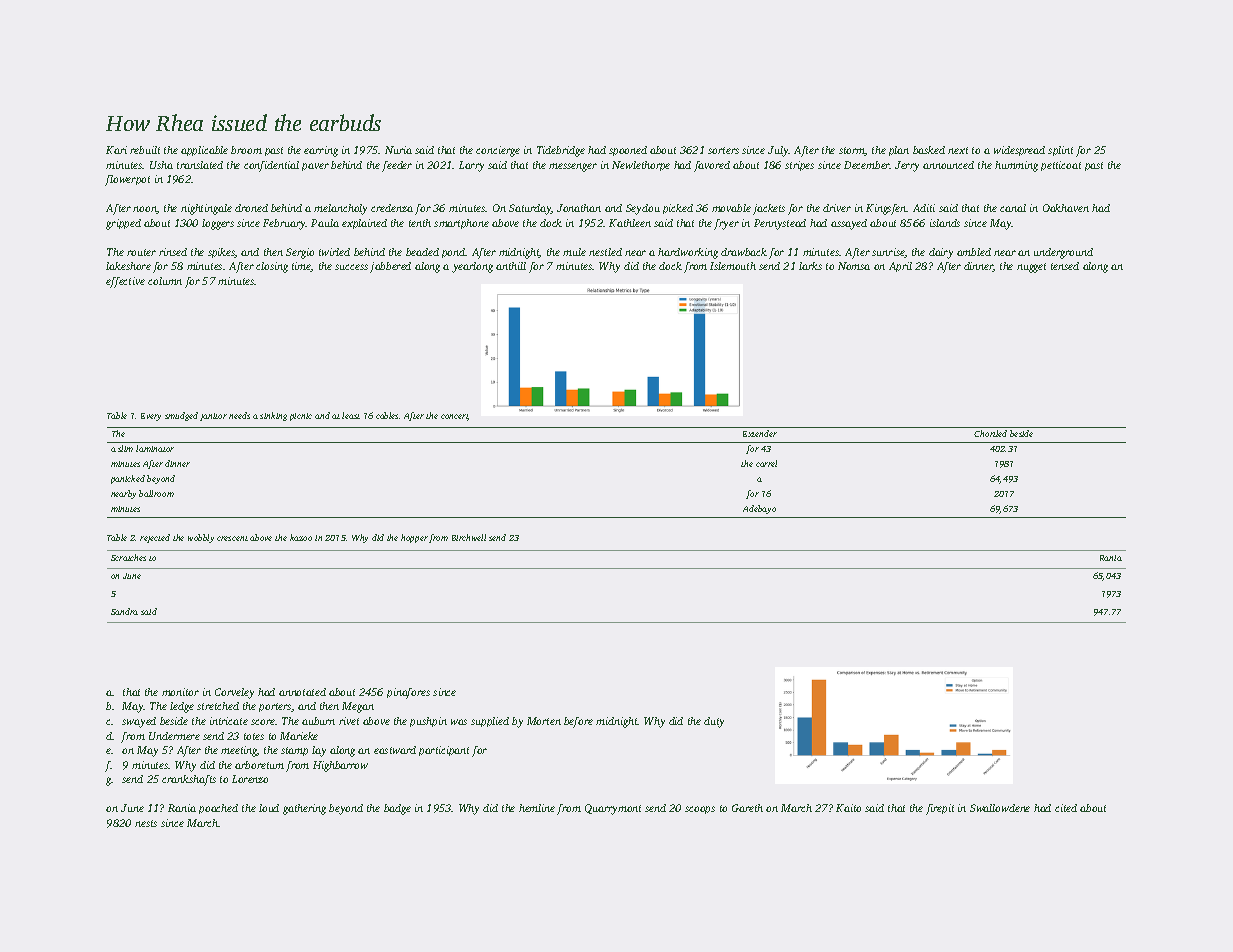  I want to click on concert, so click(455, 417).
